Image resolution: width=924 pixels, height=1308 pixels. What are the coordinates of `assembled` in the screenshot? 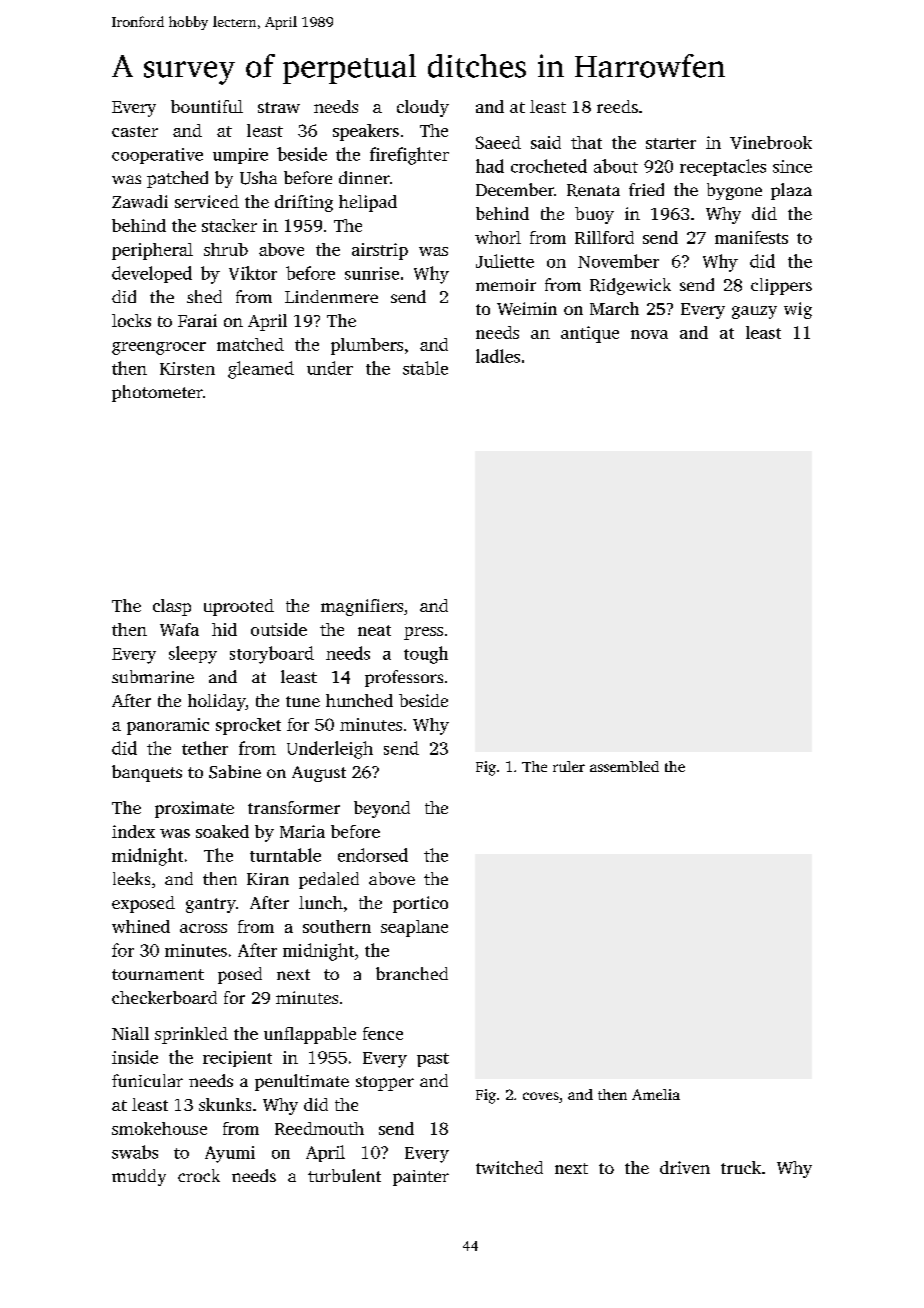 It's located at (624, 766).
